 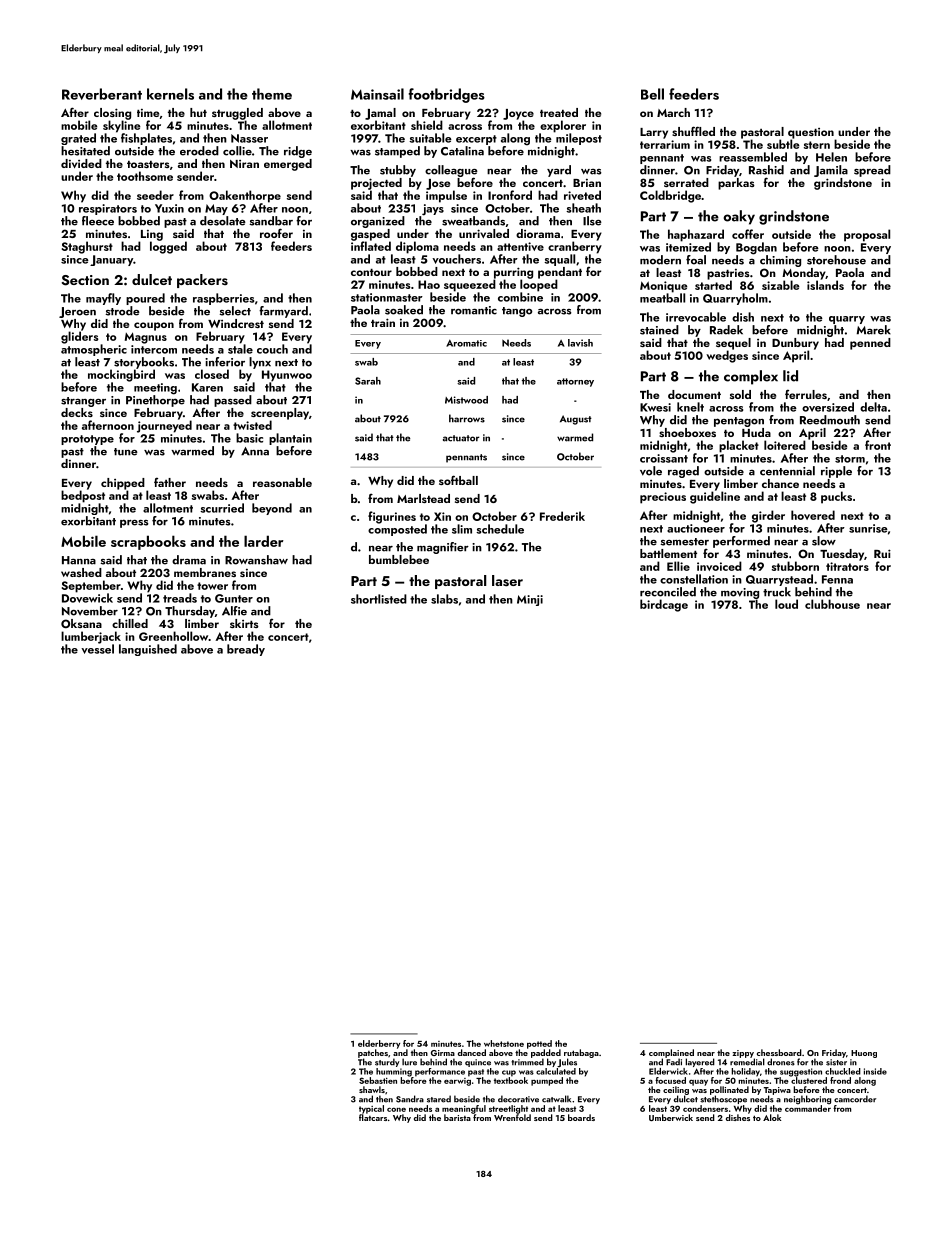 I want to click on skirts, so click(x=244, y=623).
